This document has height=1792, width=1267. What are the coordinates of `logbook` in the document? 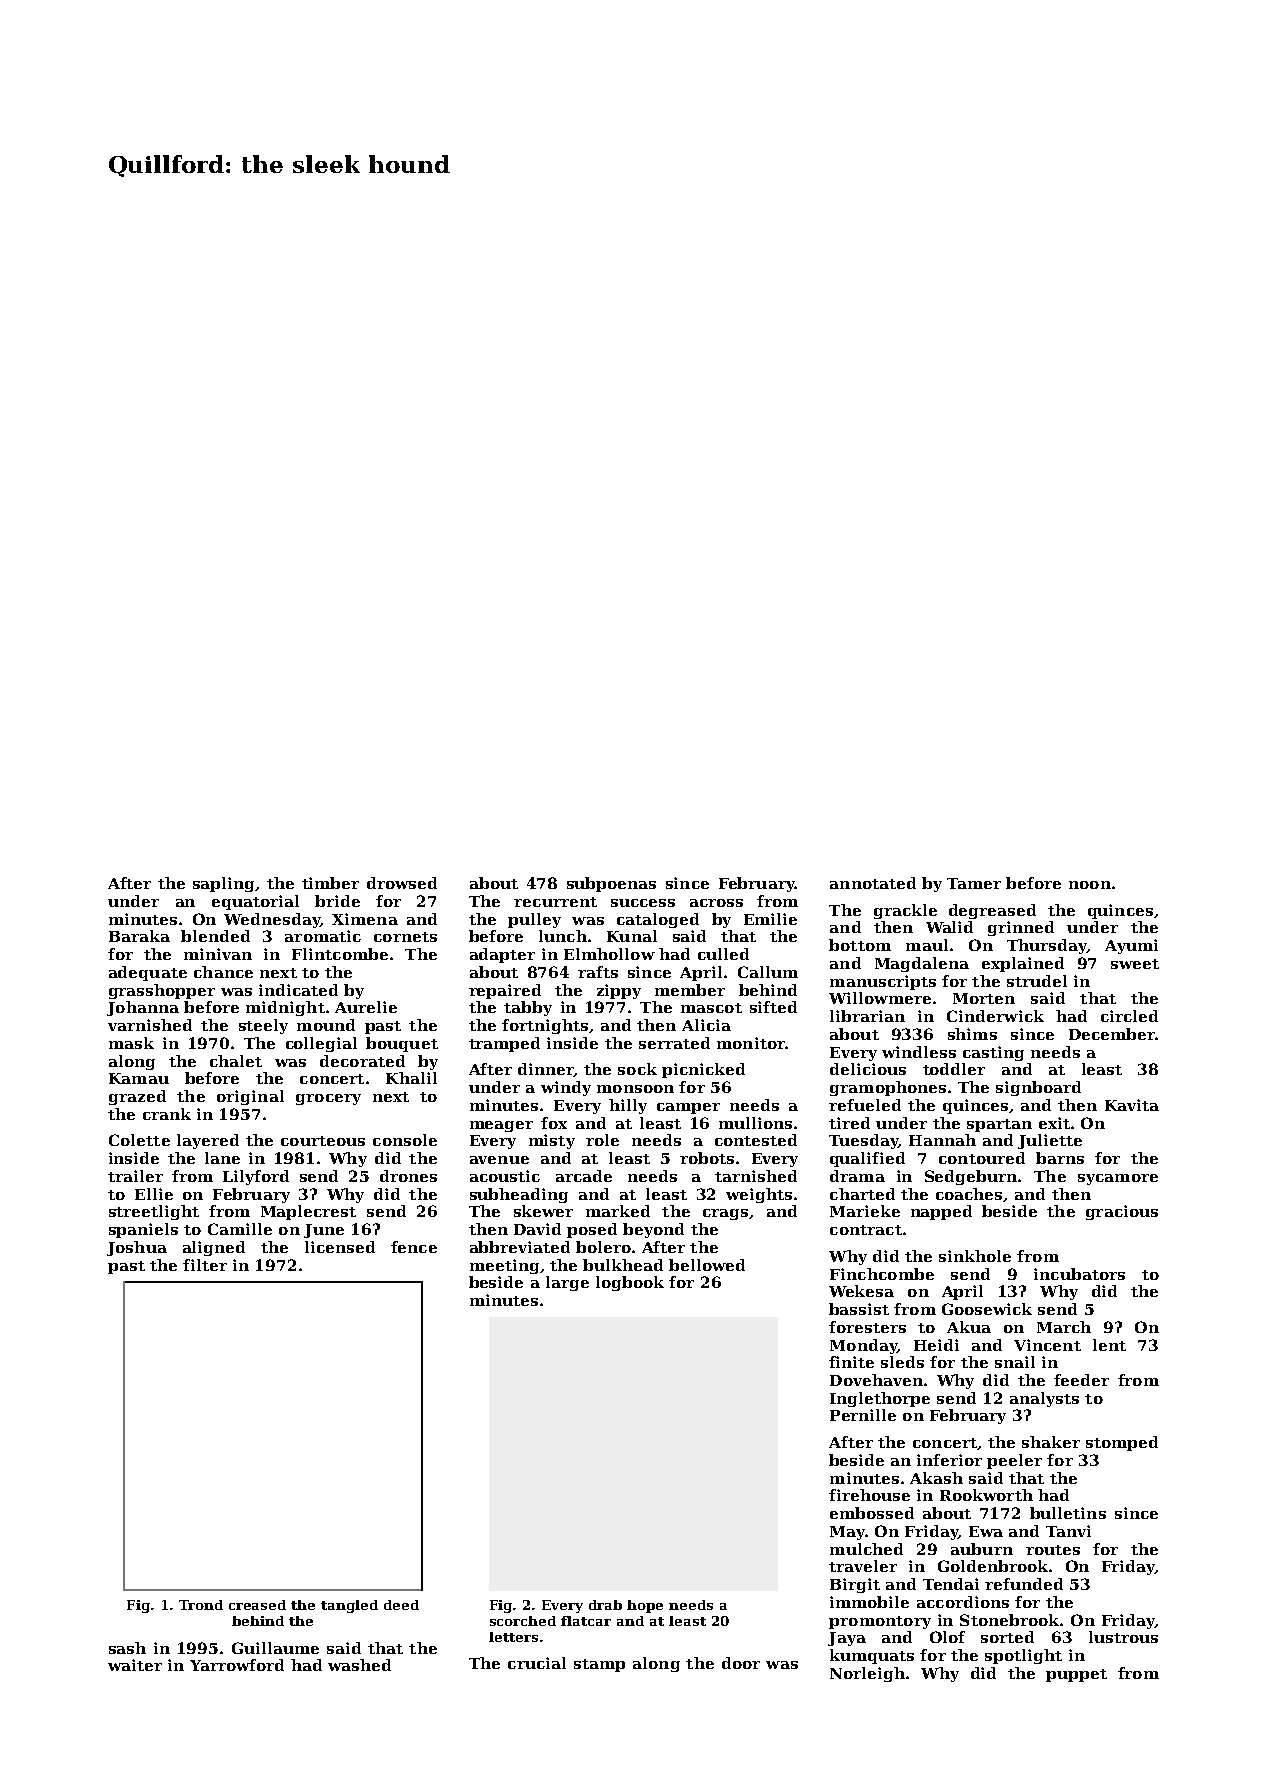 It's located at (630, 1283).
